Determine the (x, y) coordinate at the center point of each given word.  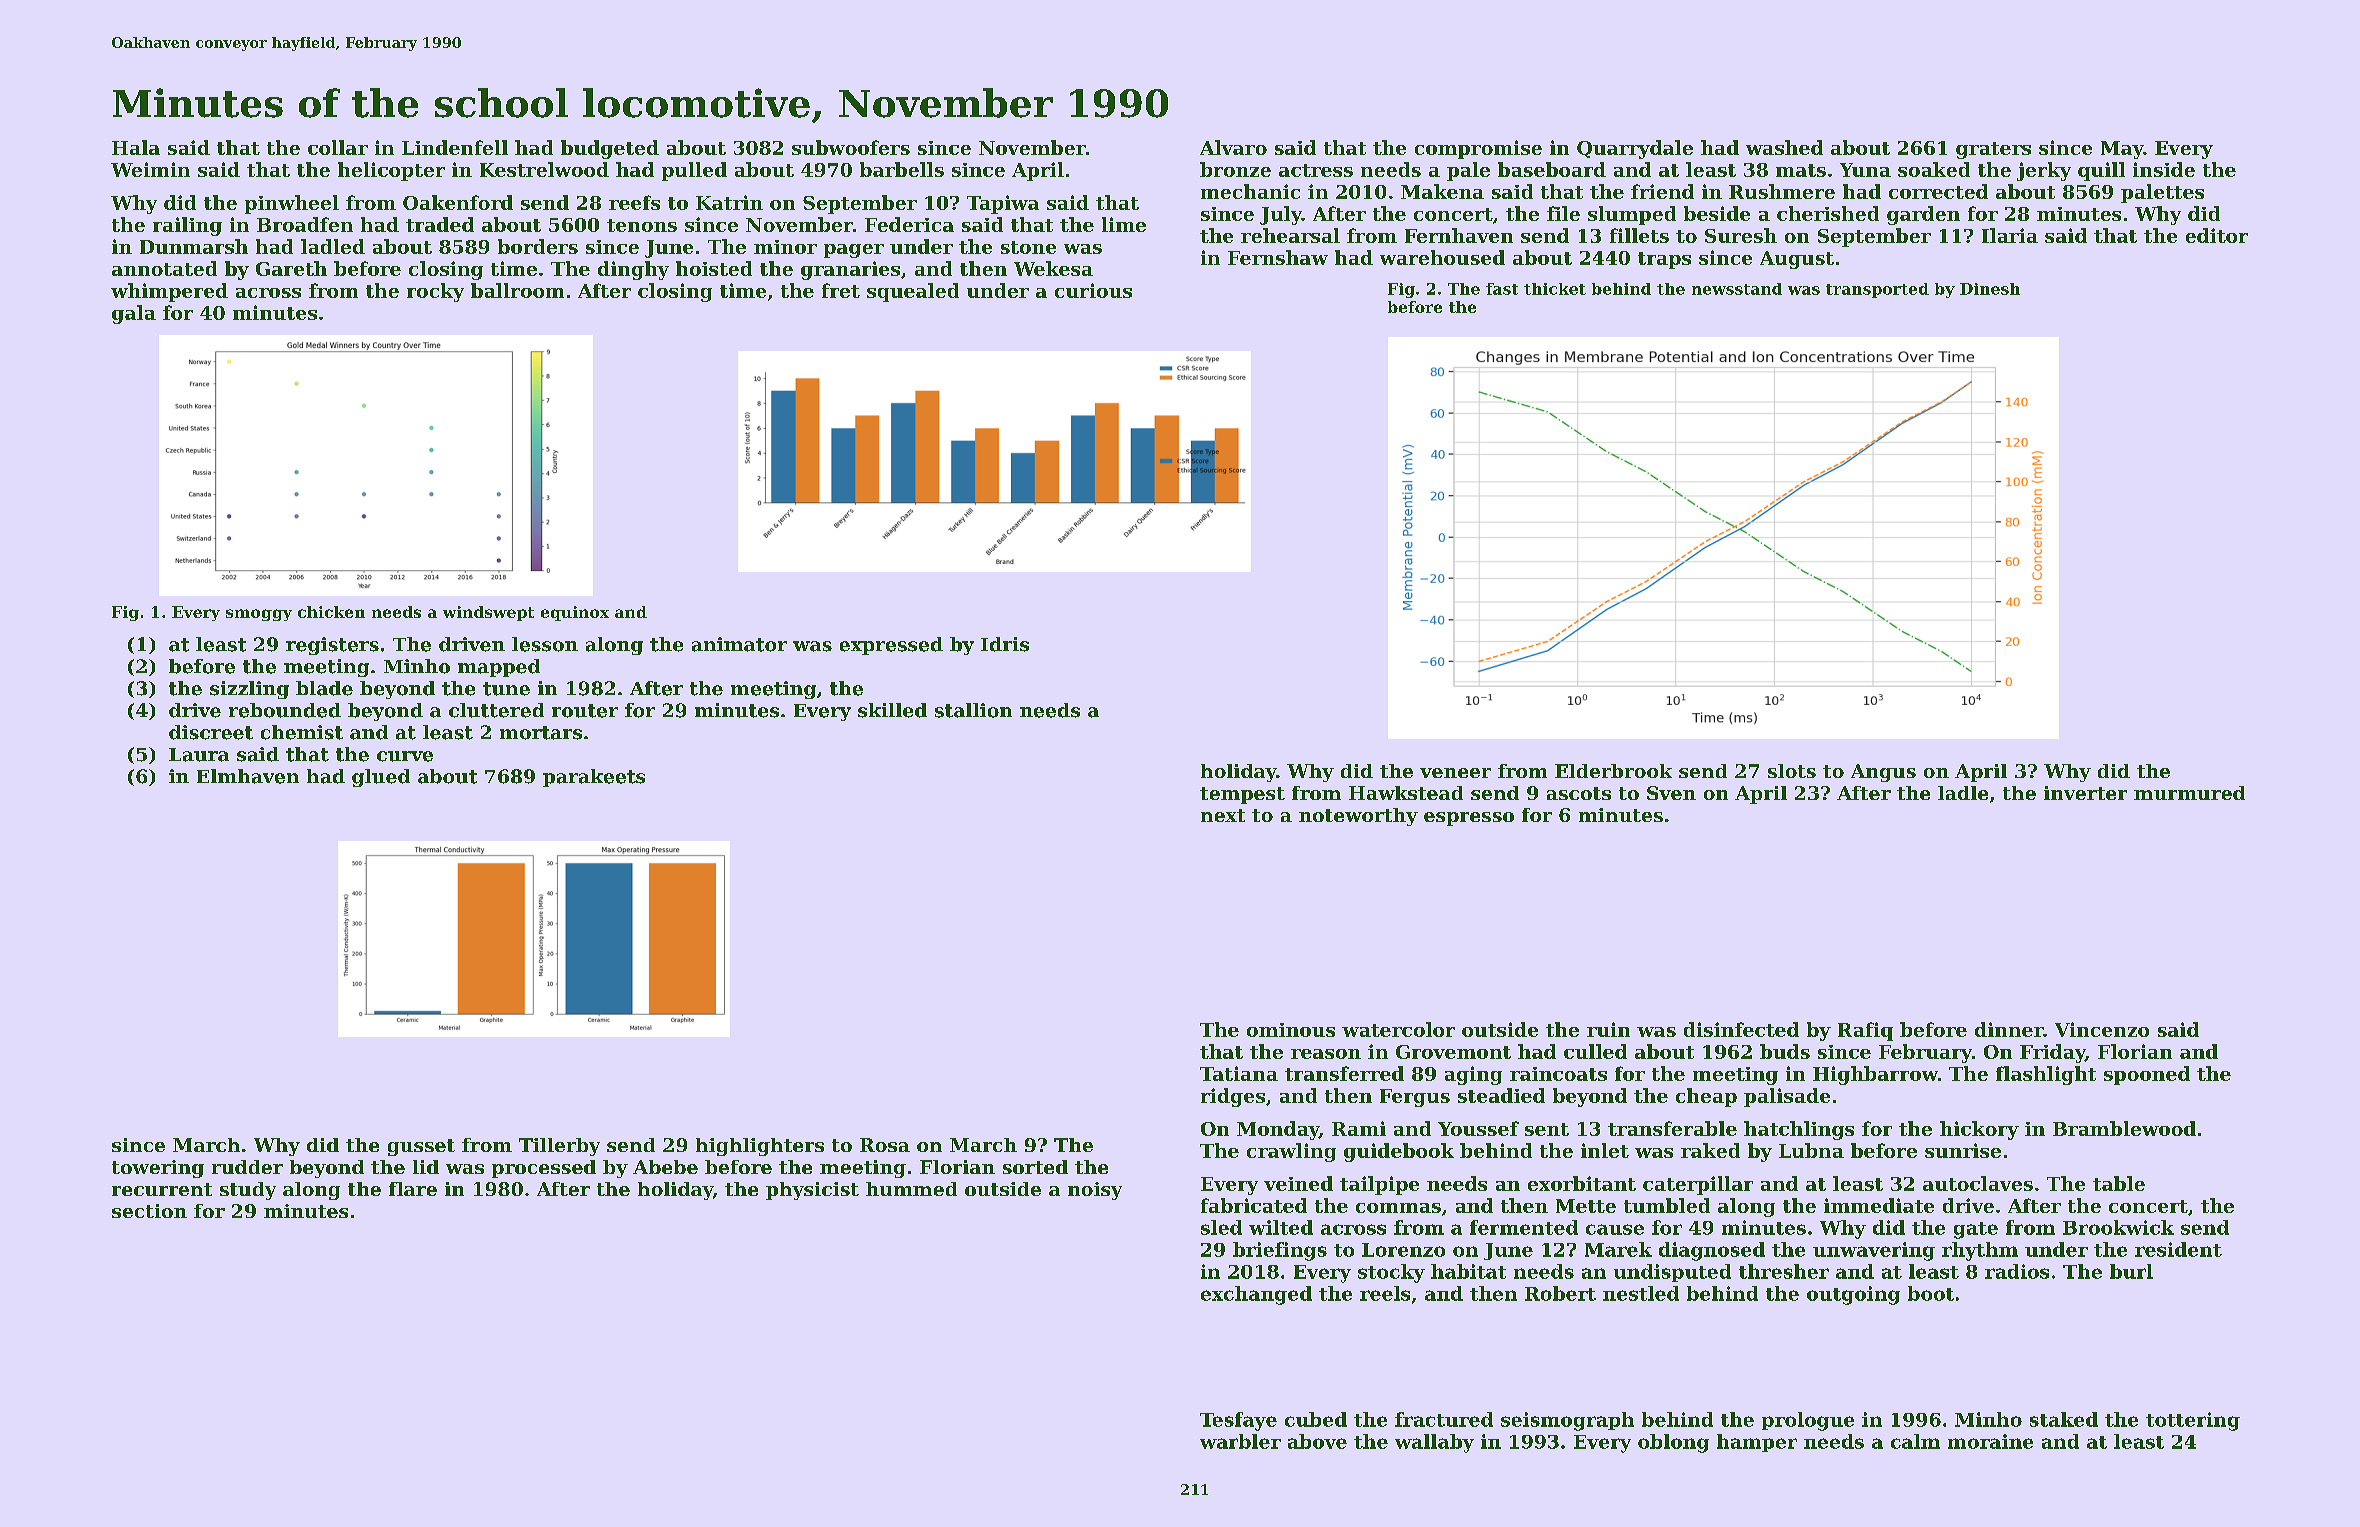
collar (338, 147)
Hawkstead (1406, 793)
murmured (2189, 793)
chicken (331, 612)
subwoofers (851, 147)
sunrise (1963, 1150)
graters (1993, 150)
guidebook (1399, 1152)
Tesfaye (1238, 1421)
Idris (1005, 644)
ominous (1291, 1030)
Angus (1883, 773)
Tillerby (559, 1147)
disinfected (1741, 1029)
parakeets (594, 778)
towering (158, 1169)
